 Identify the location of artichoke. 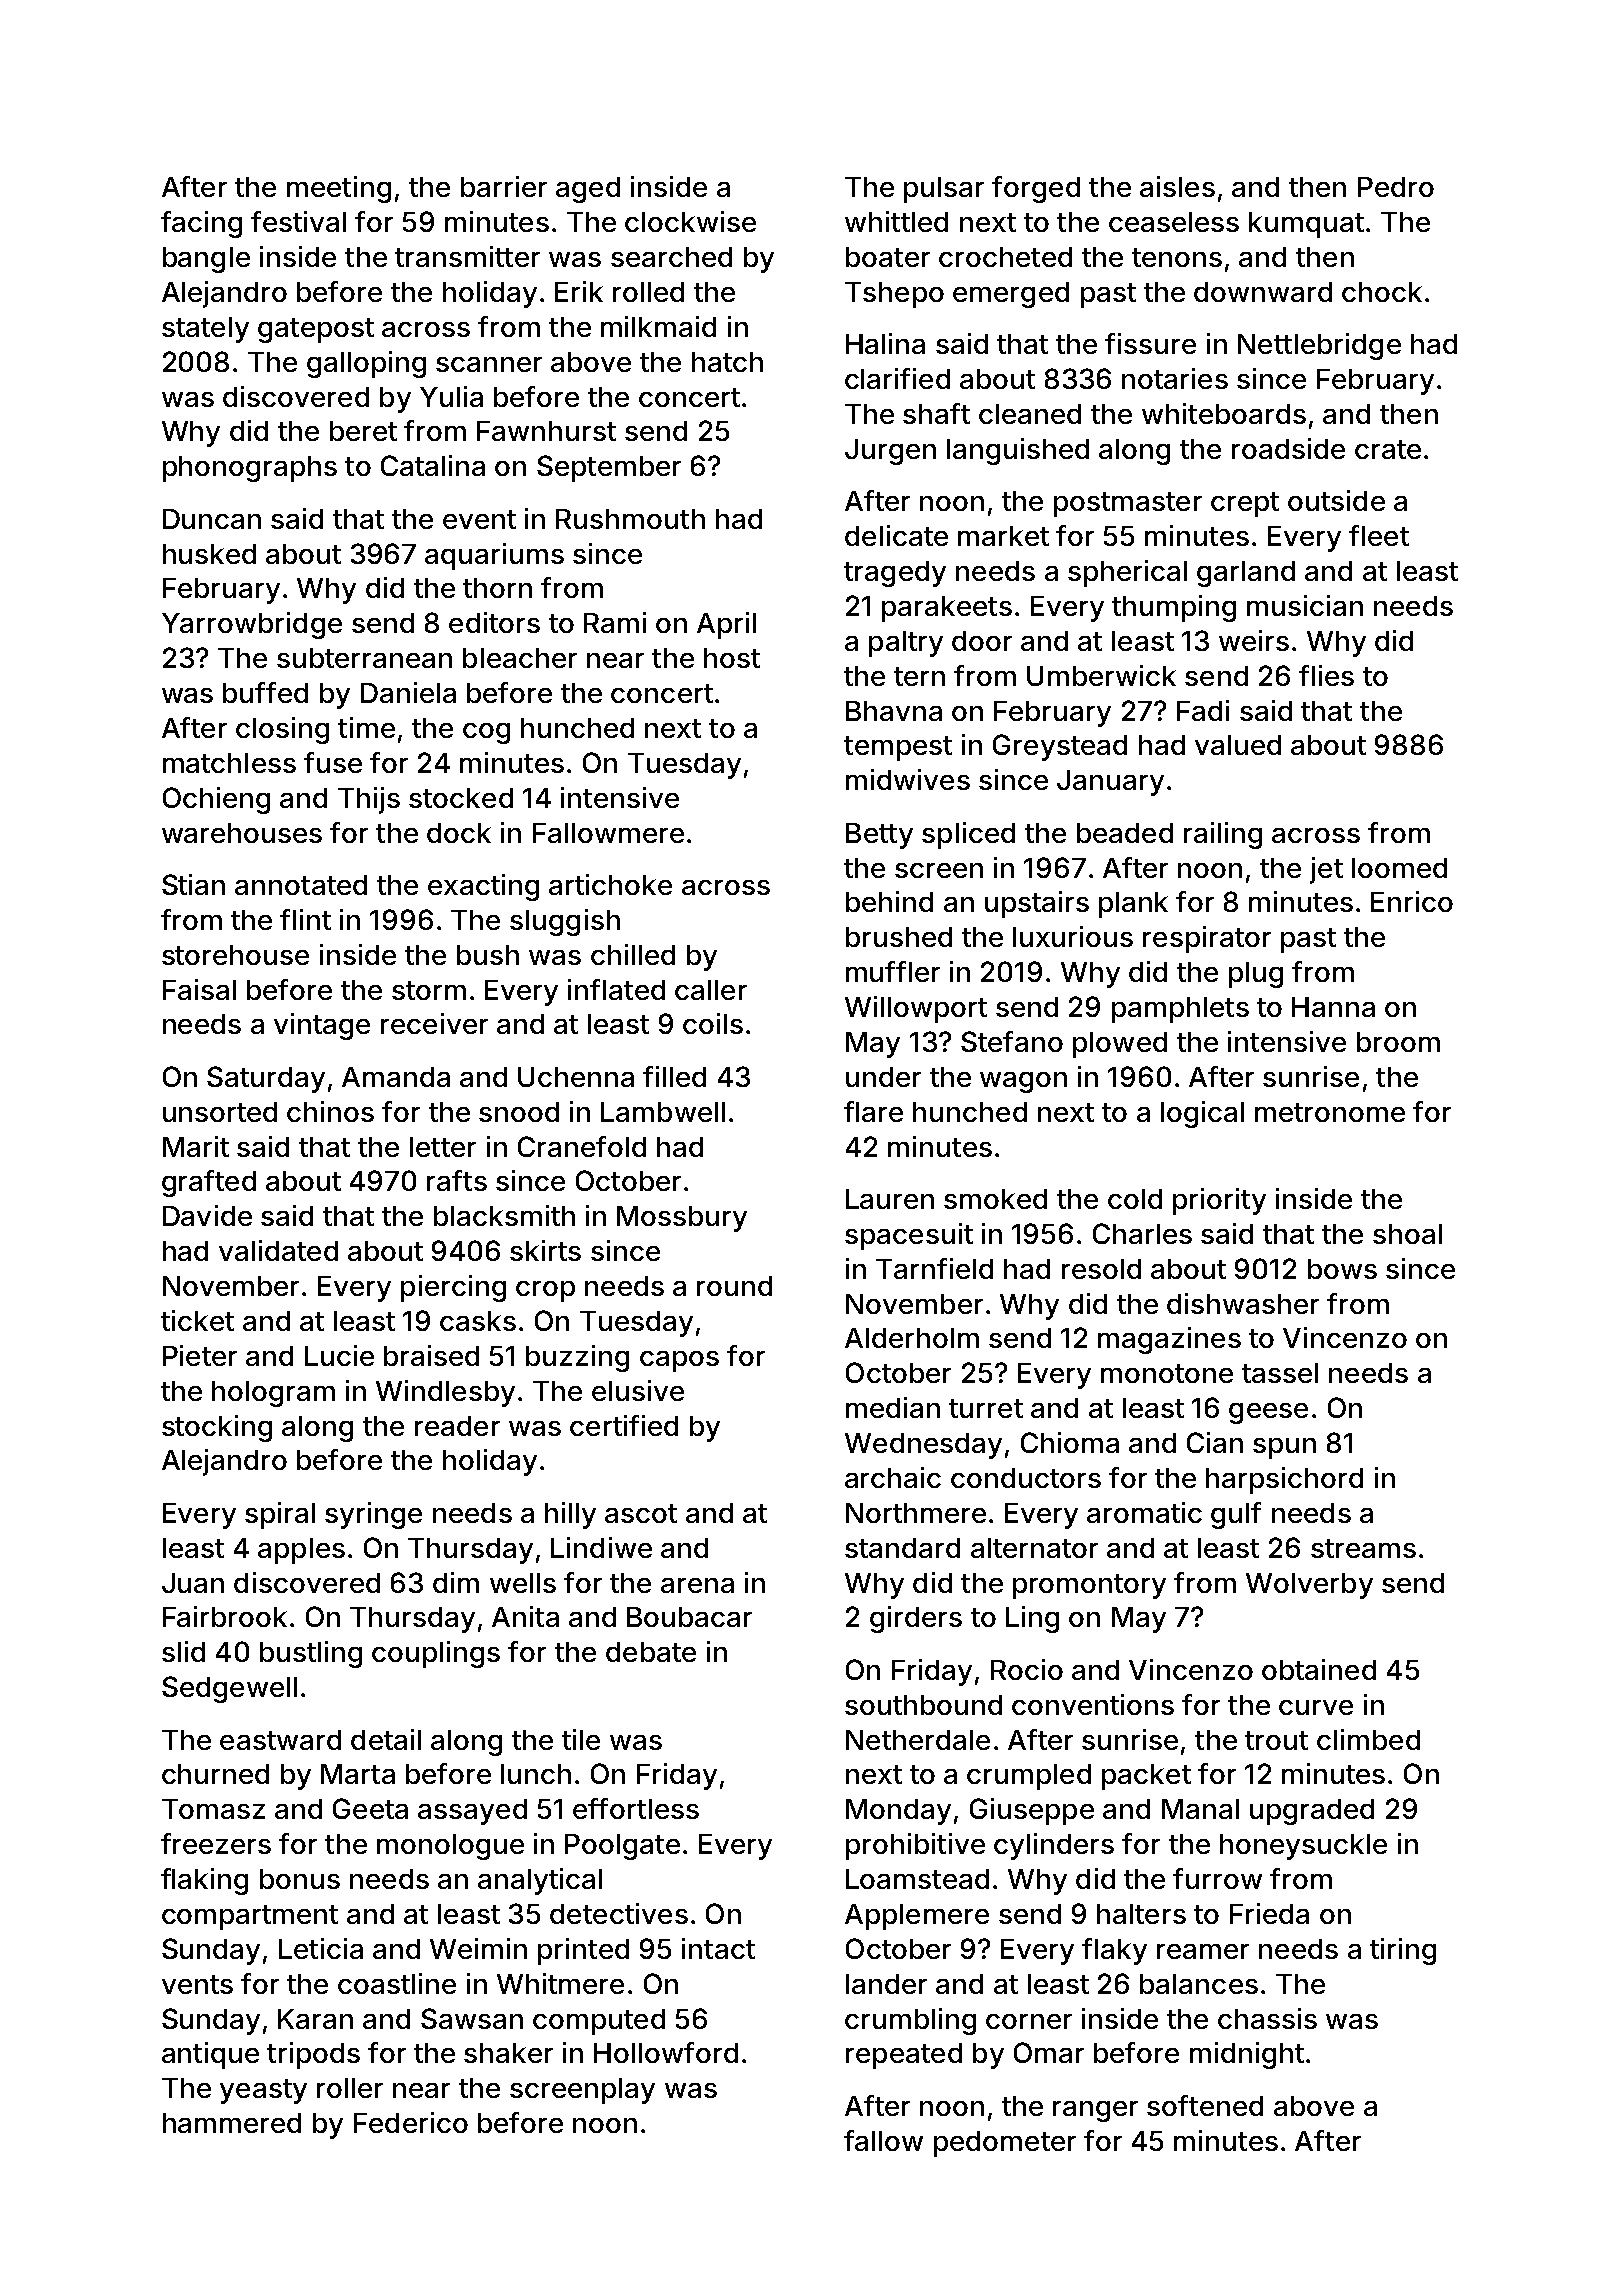
(610, 884).
